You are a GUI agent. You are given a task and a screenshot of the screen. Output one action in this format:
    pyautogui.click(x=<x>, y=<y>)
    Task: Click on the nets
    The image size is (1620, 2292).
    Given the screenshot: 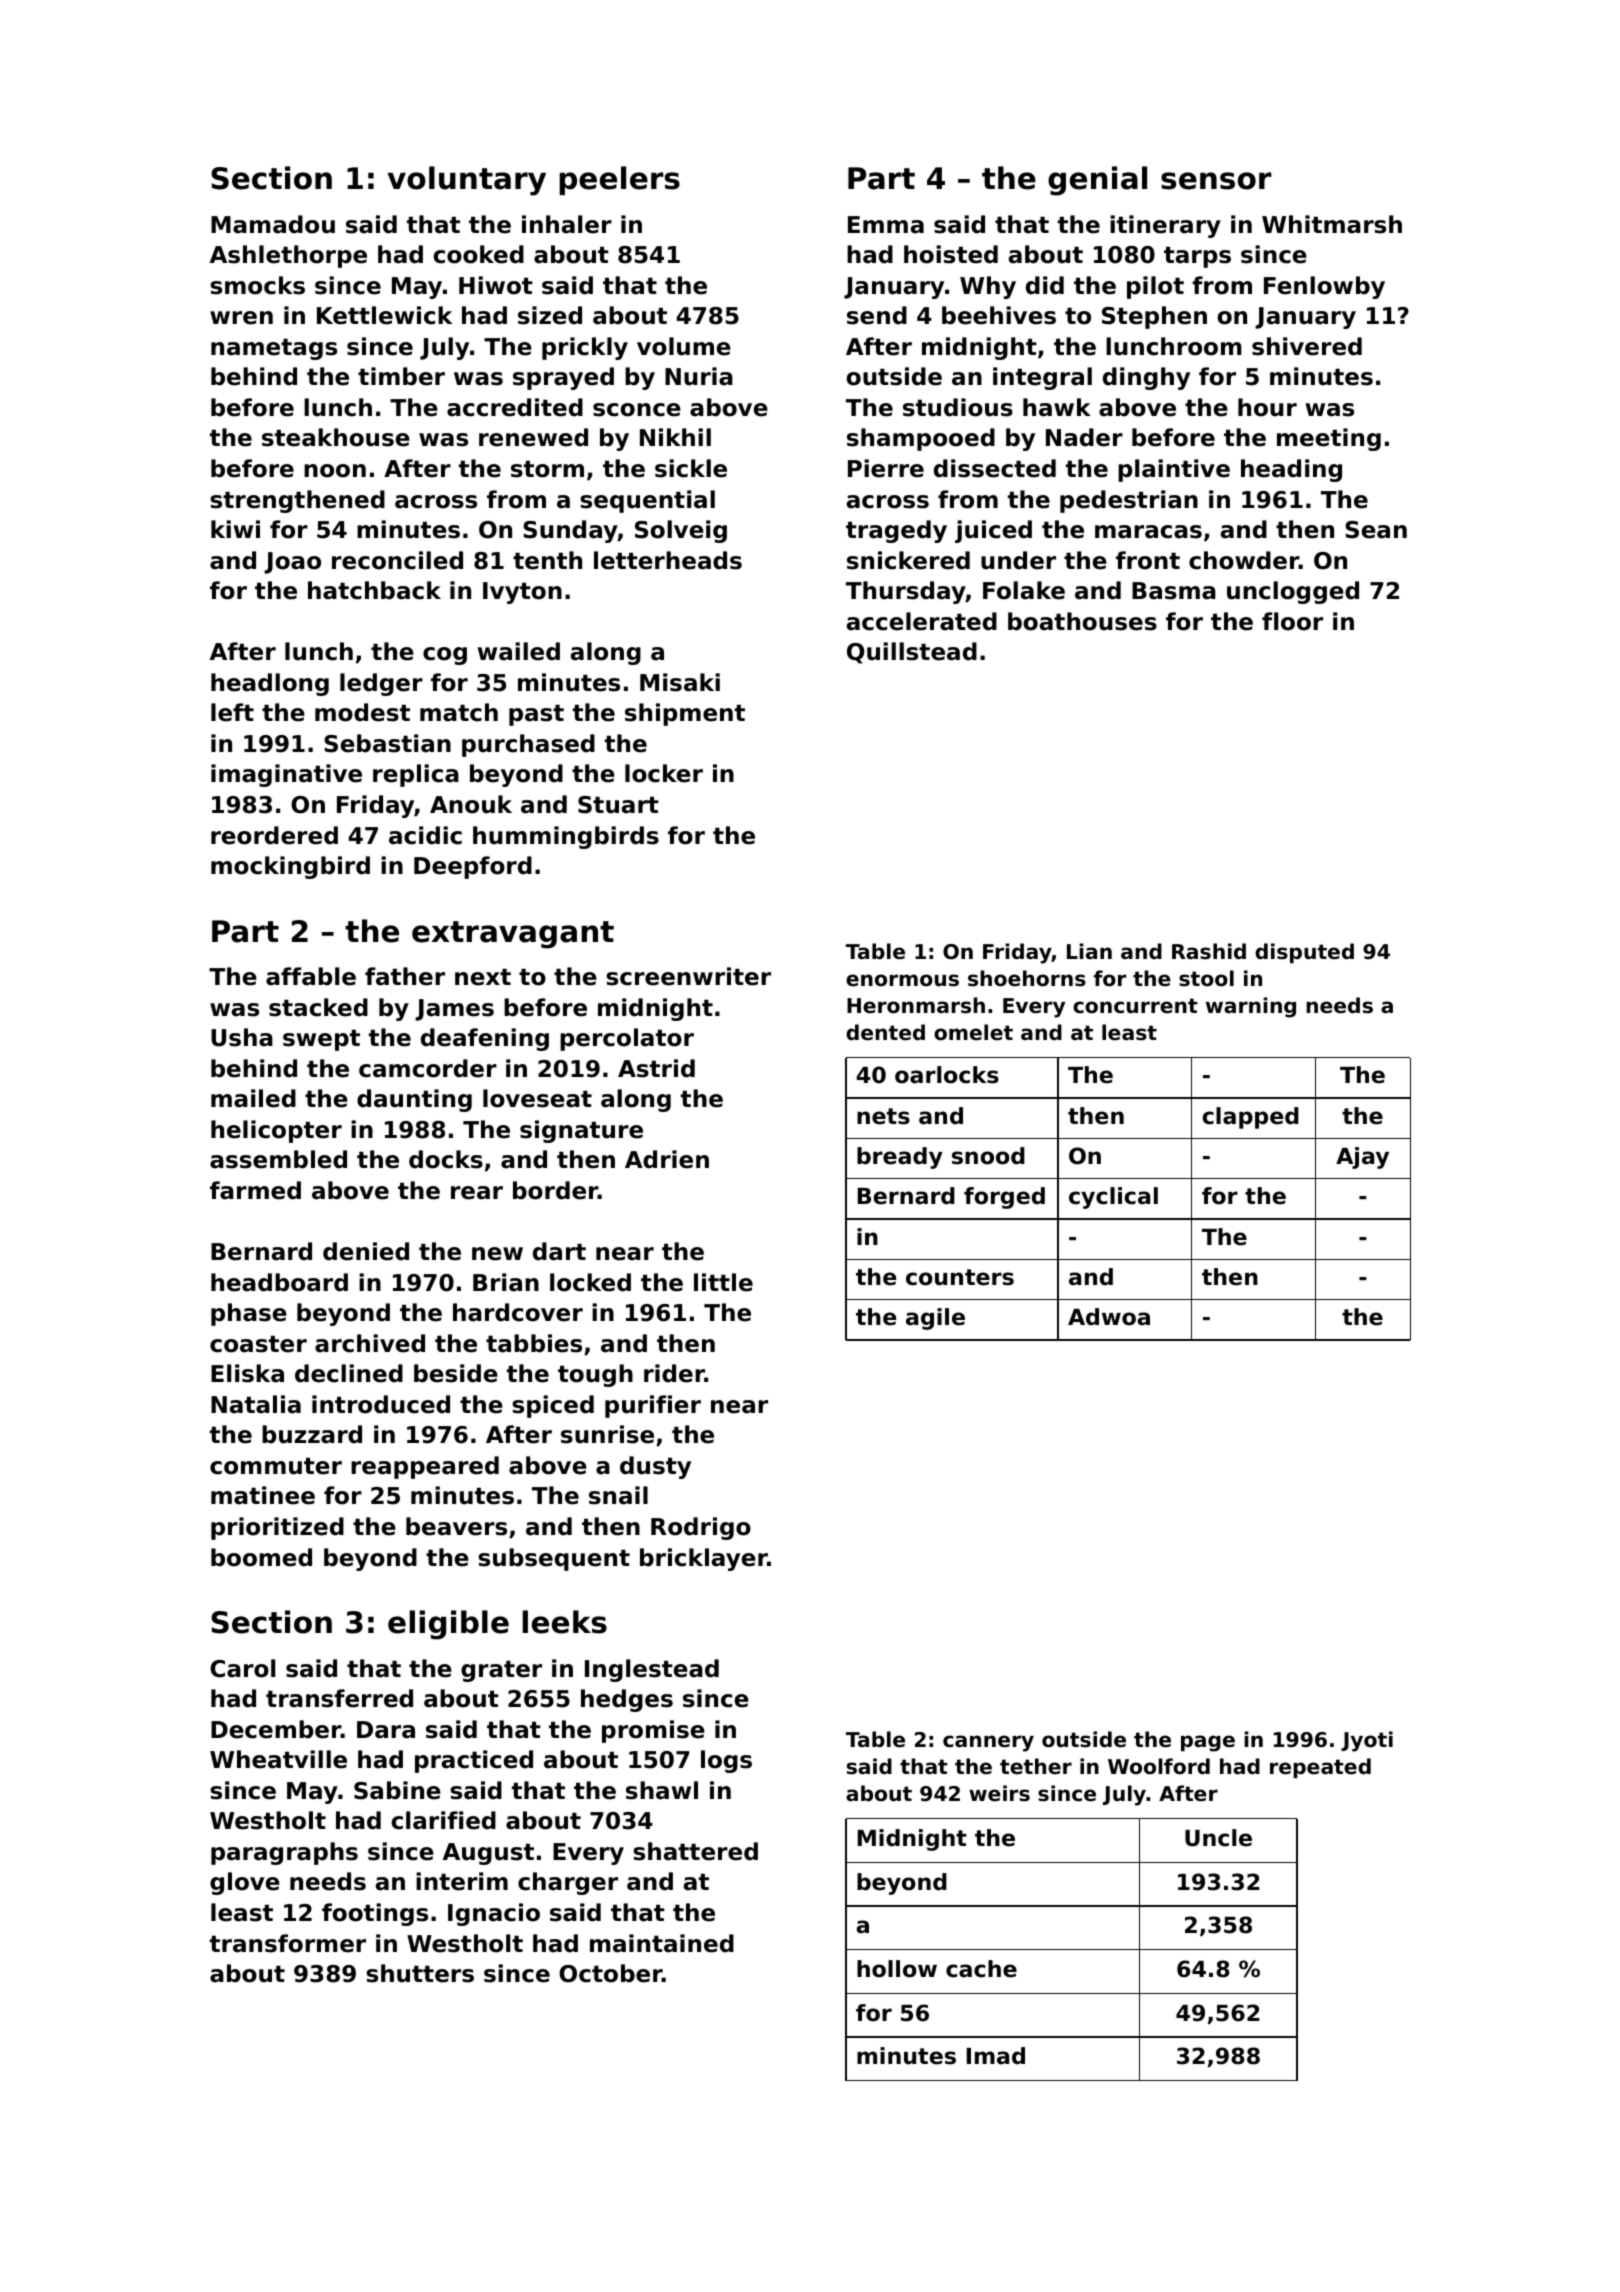 What is the action you would take?
    pyautogui.click(x=883, y=1116)
